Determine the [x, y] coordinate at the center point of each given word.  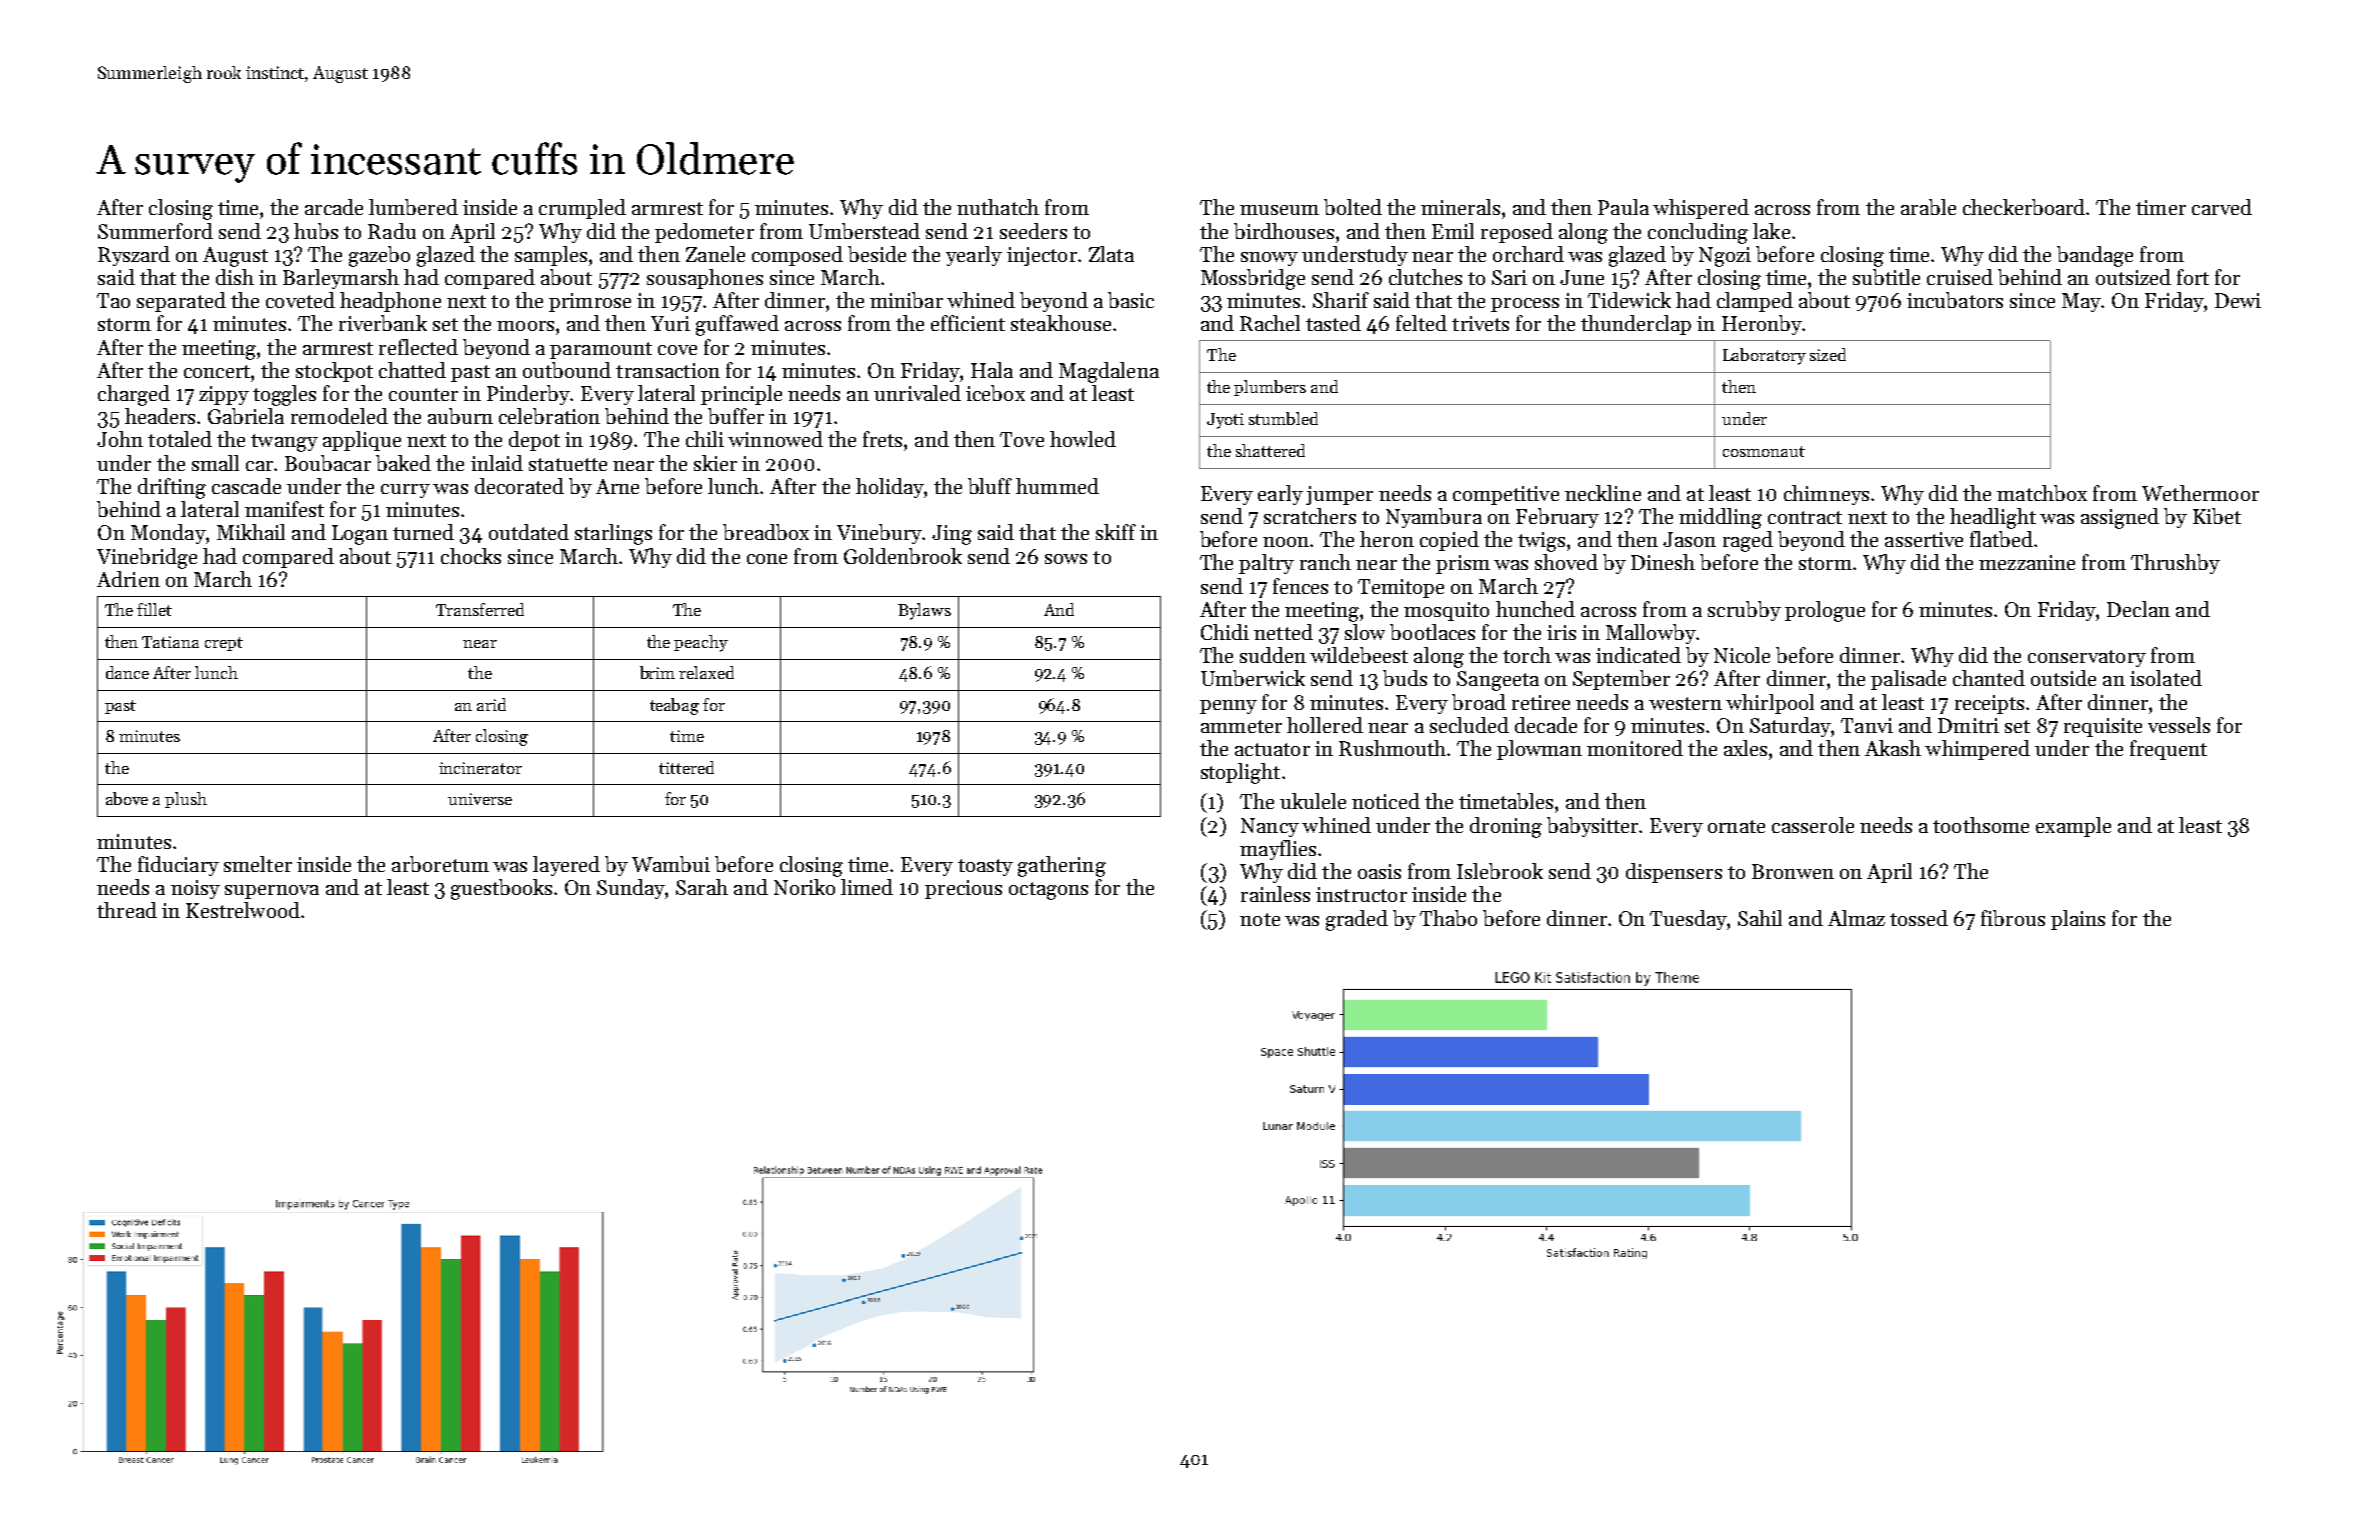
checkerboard [2024, 207]
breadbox [766, 532]
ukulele [1313, 801]
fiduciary [178, 866]
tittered [686, 767]
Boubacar [328, 463]
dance [127, 672]
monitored [1635, 748]
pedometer [704, 233]
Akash [1893, 748]
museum [1279, 210]
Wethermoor [2200, 493]
